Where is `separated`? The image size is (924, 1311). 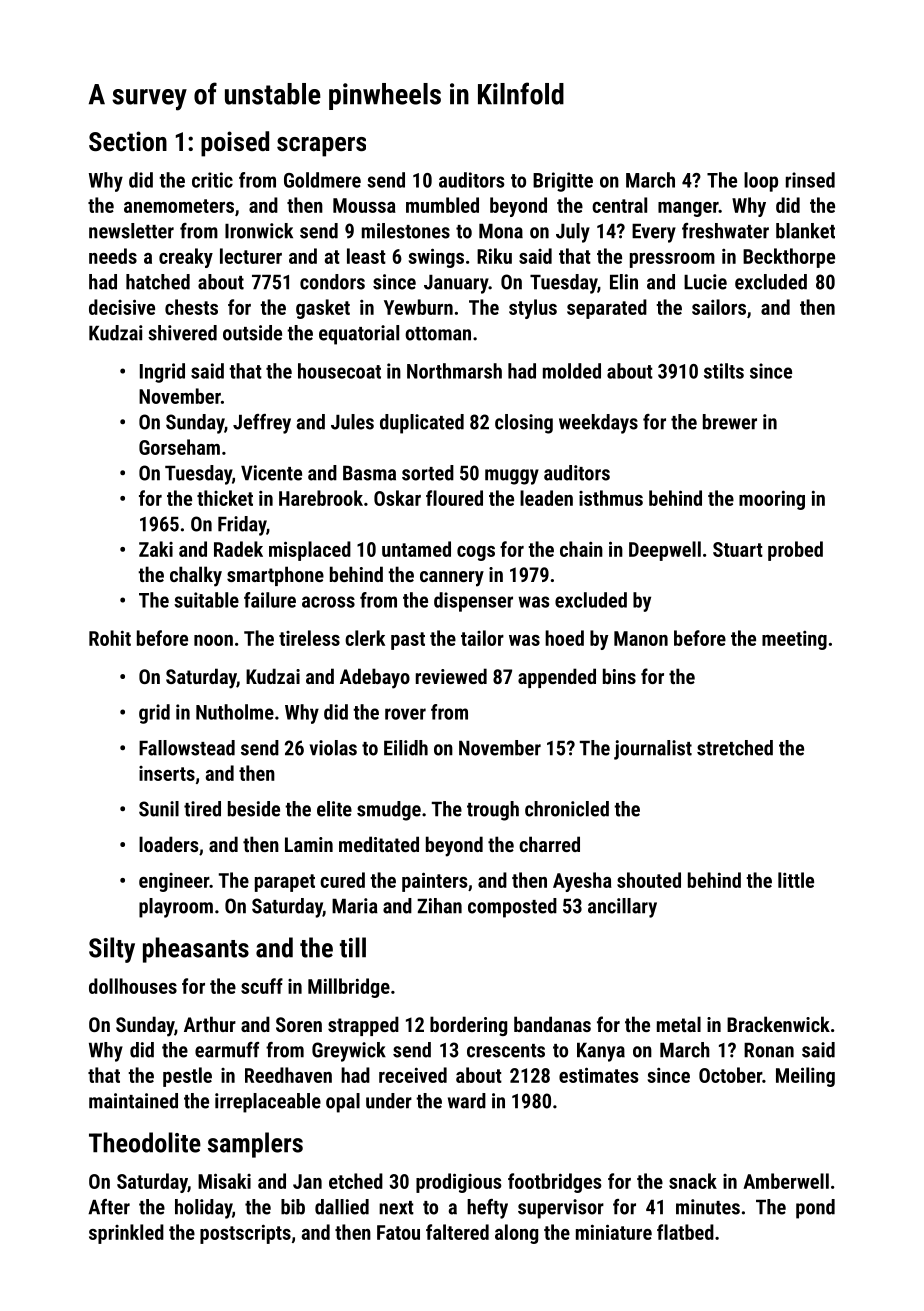 separated is located at coordinates (607, 309).
